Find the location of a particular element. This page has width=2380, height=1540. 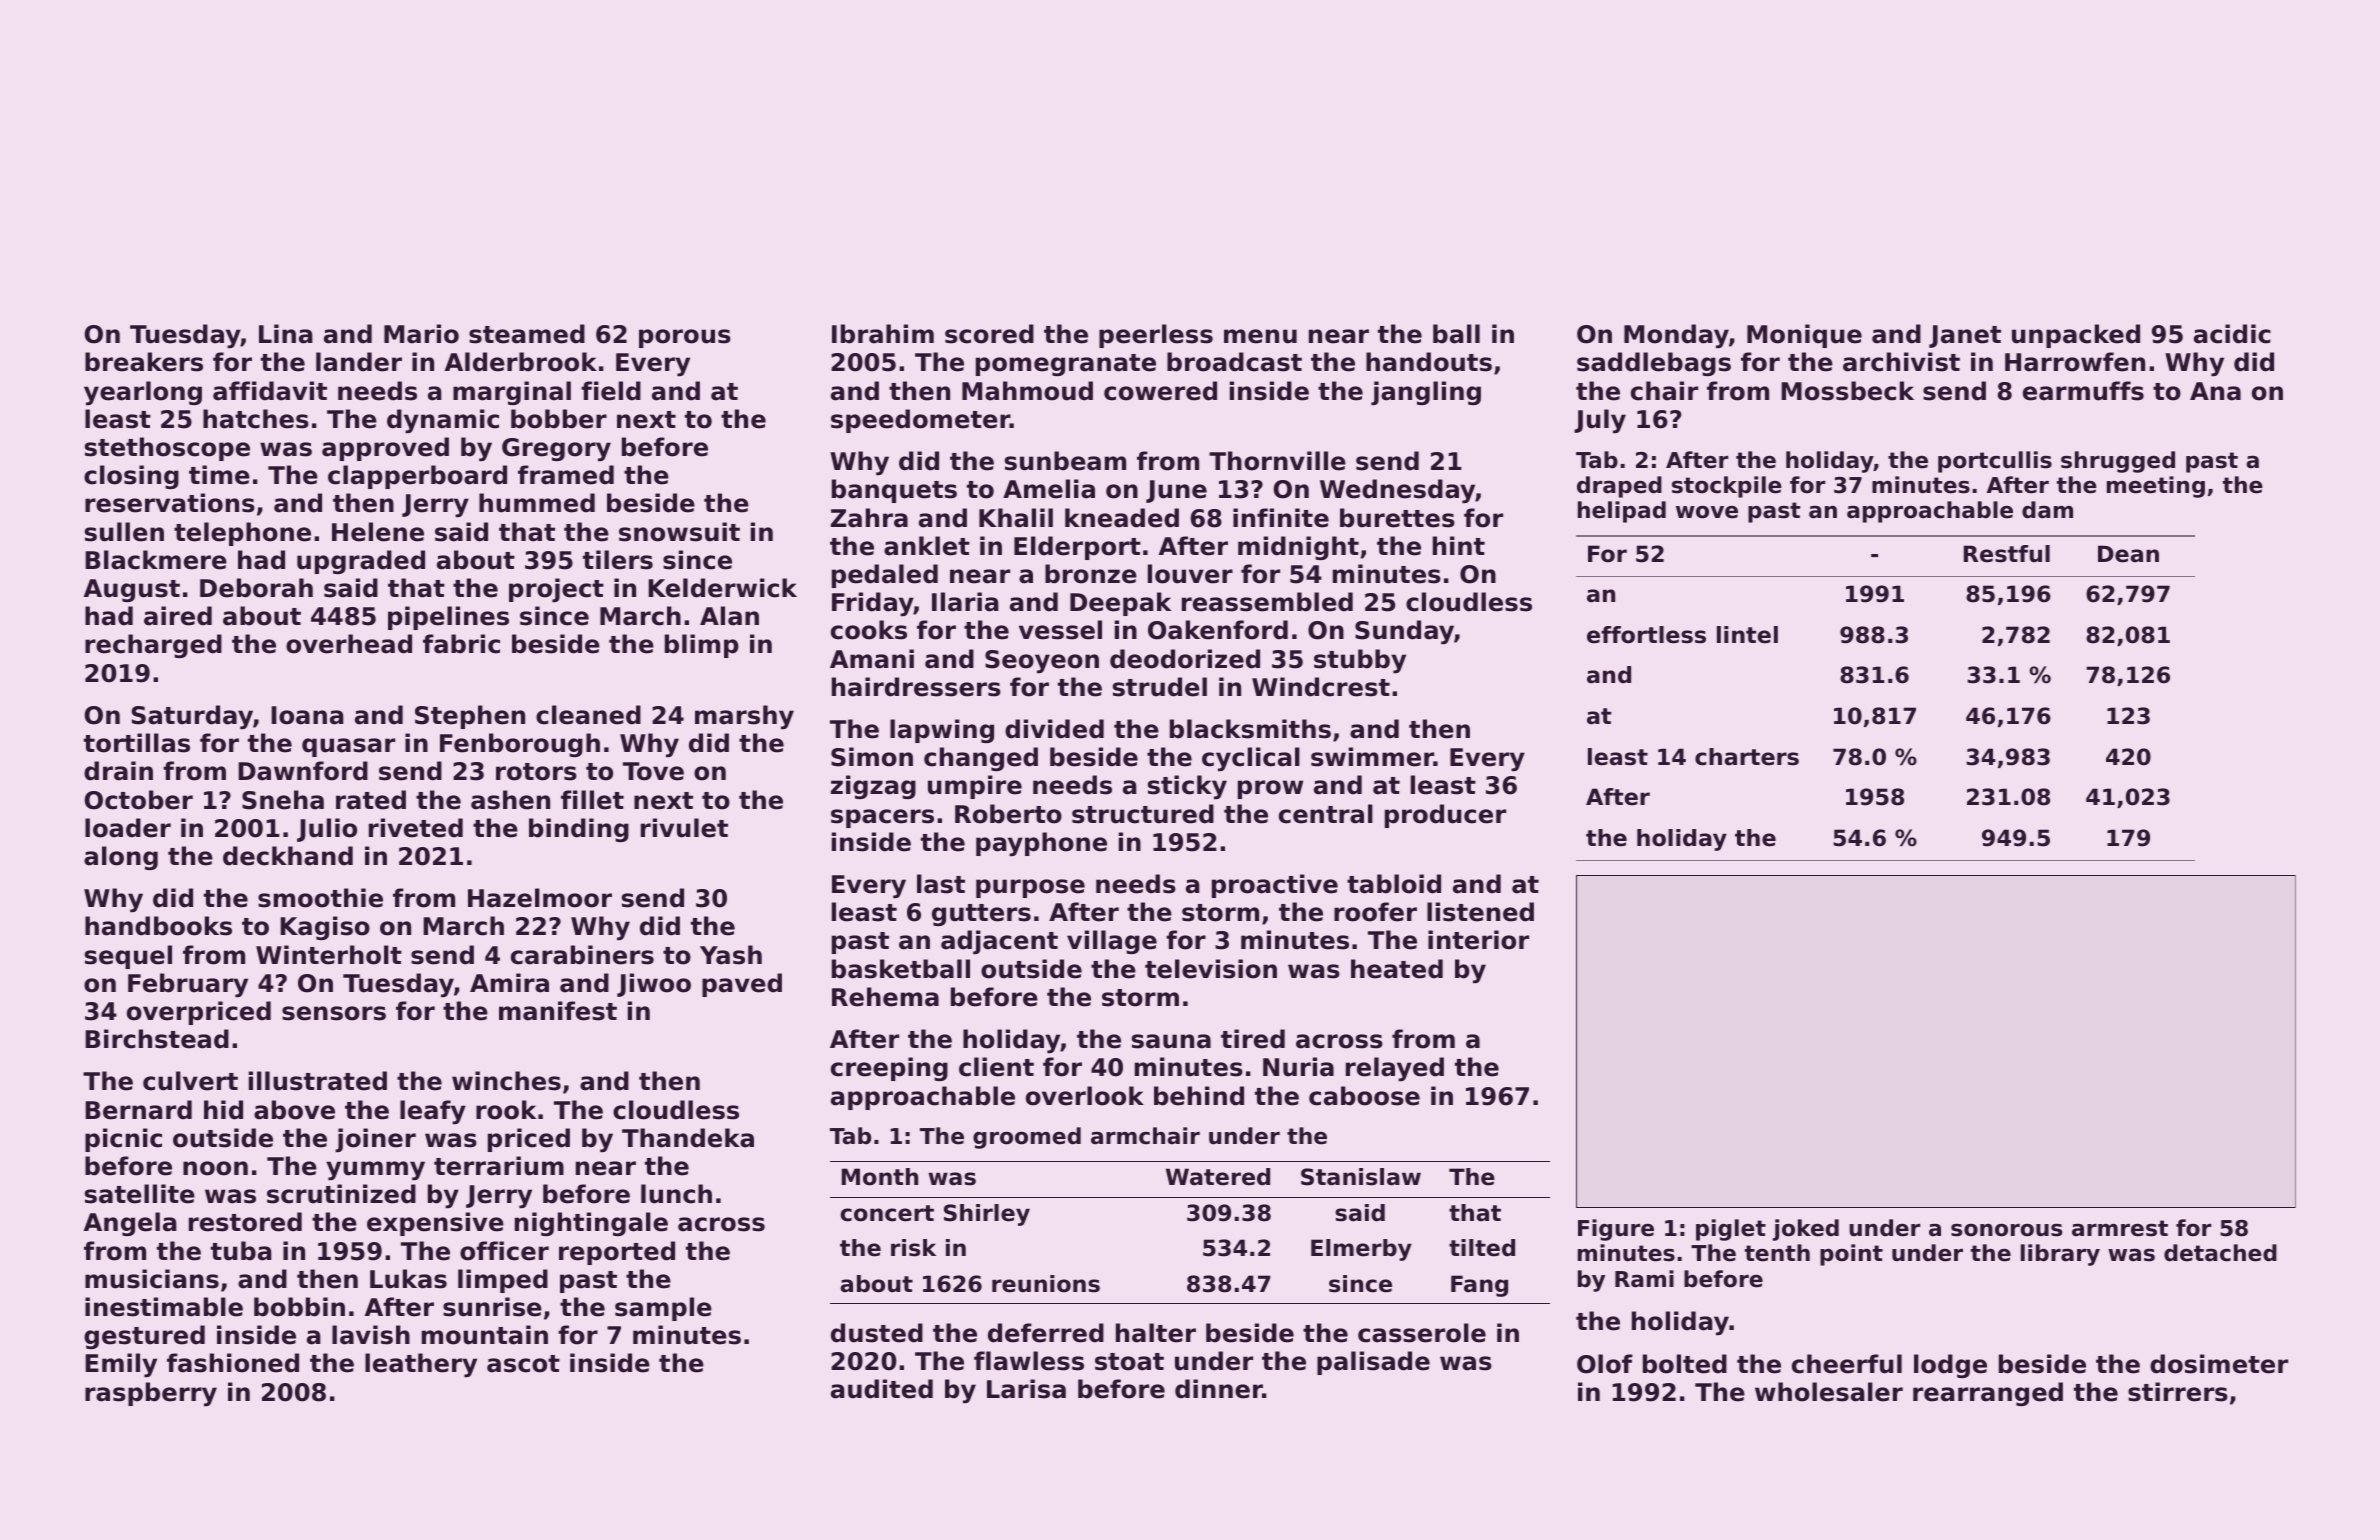

acidic is located at coordinates (2232, 334).
